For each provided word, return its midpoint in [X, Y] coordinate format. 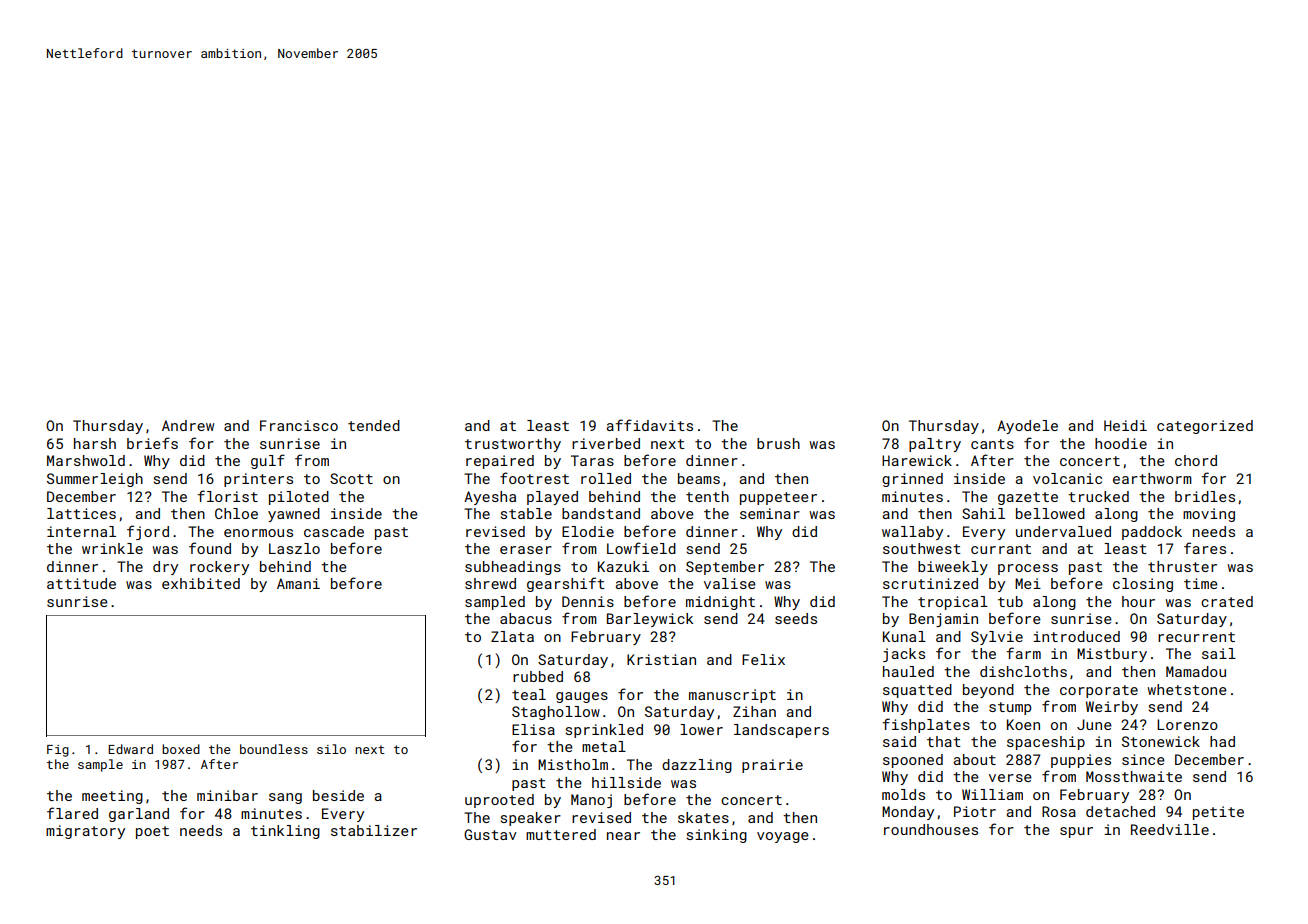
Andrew [188, 425]
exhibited [201, 583]
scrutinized [930, 583]
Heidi [1125, 425]
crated [1227, 601]
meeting [112, 797]
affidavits [649, 425]
